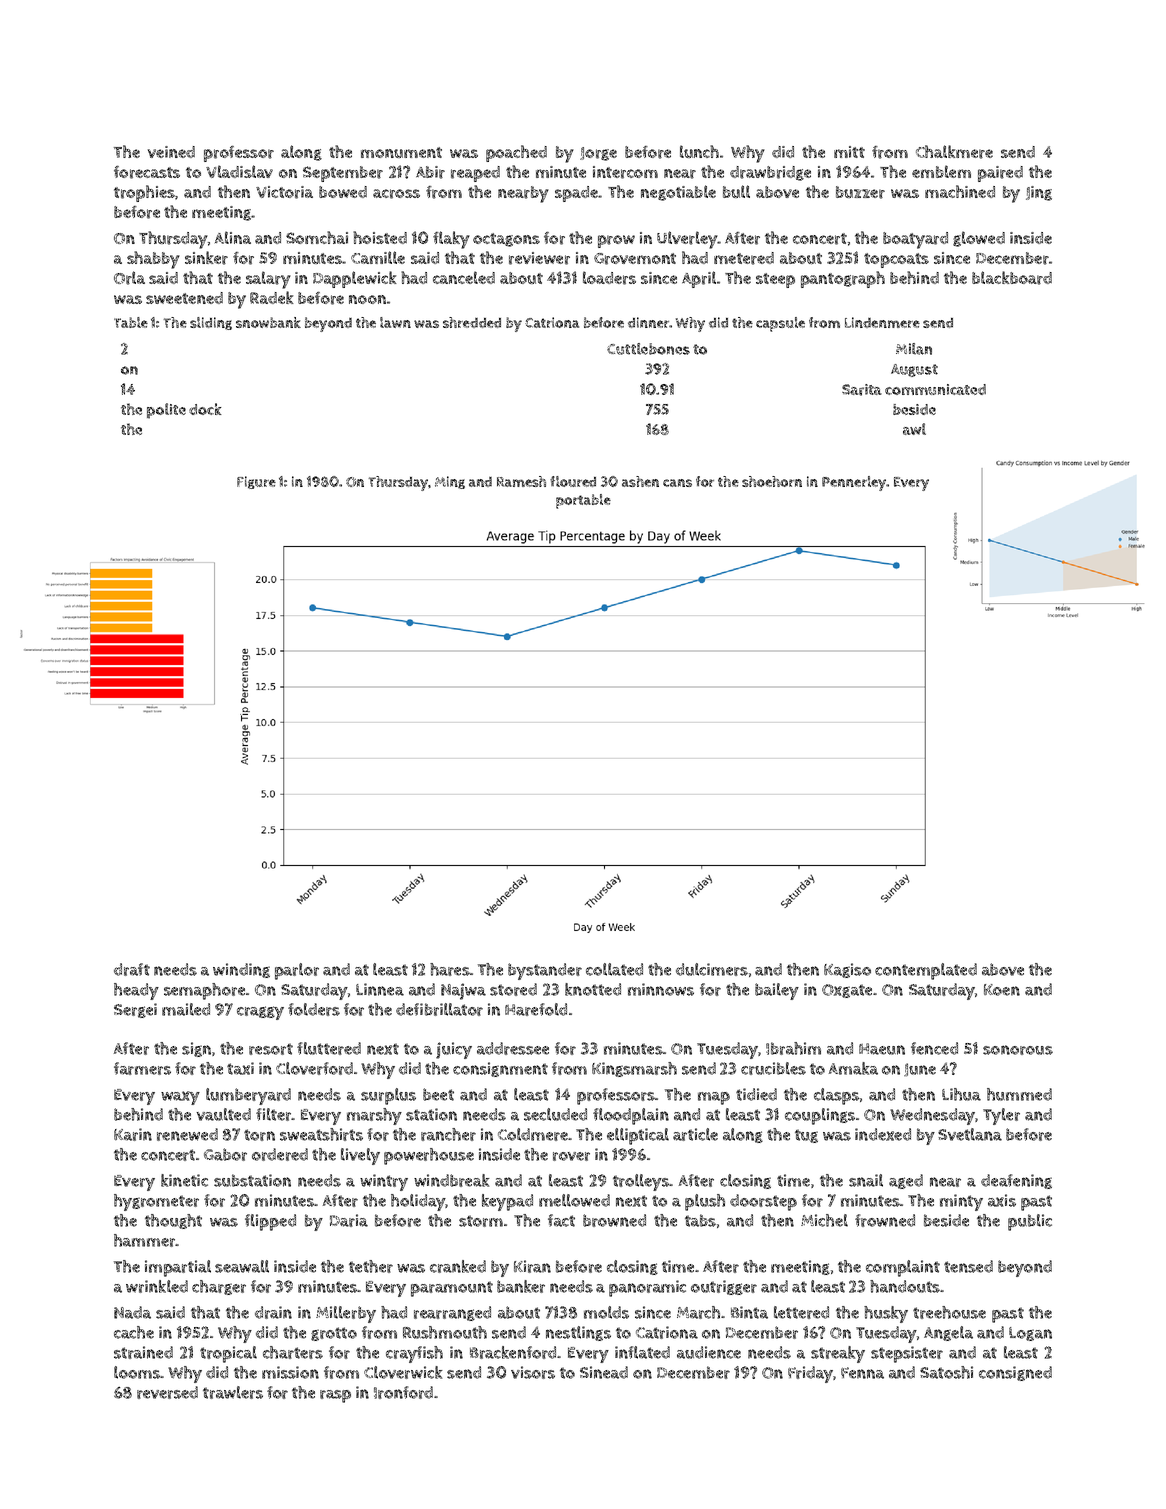 Image resolution: width=1166 pixels, height=1509 pixels. Describe the element at coordinates (241, 970) in the document. I see `winding` at that location.
